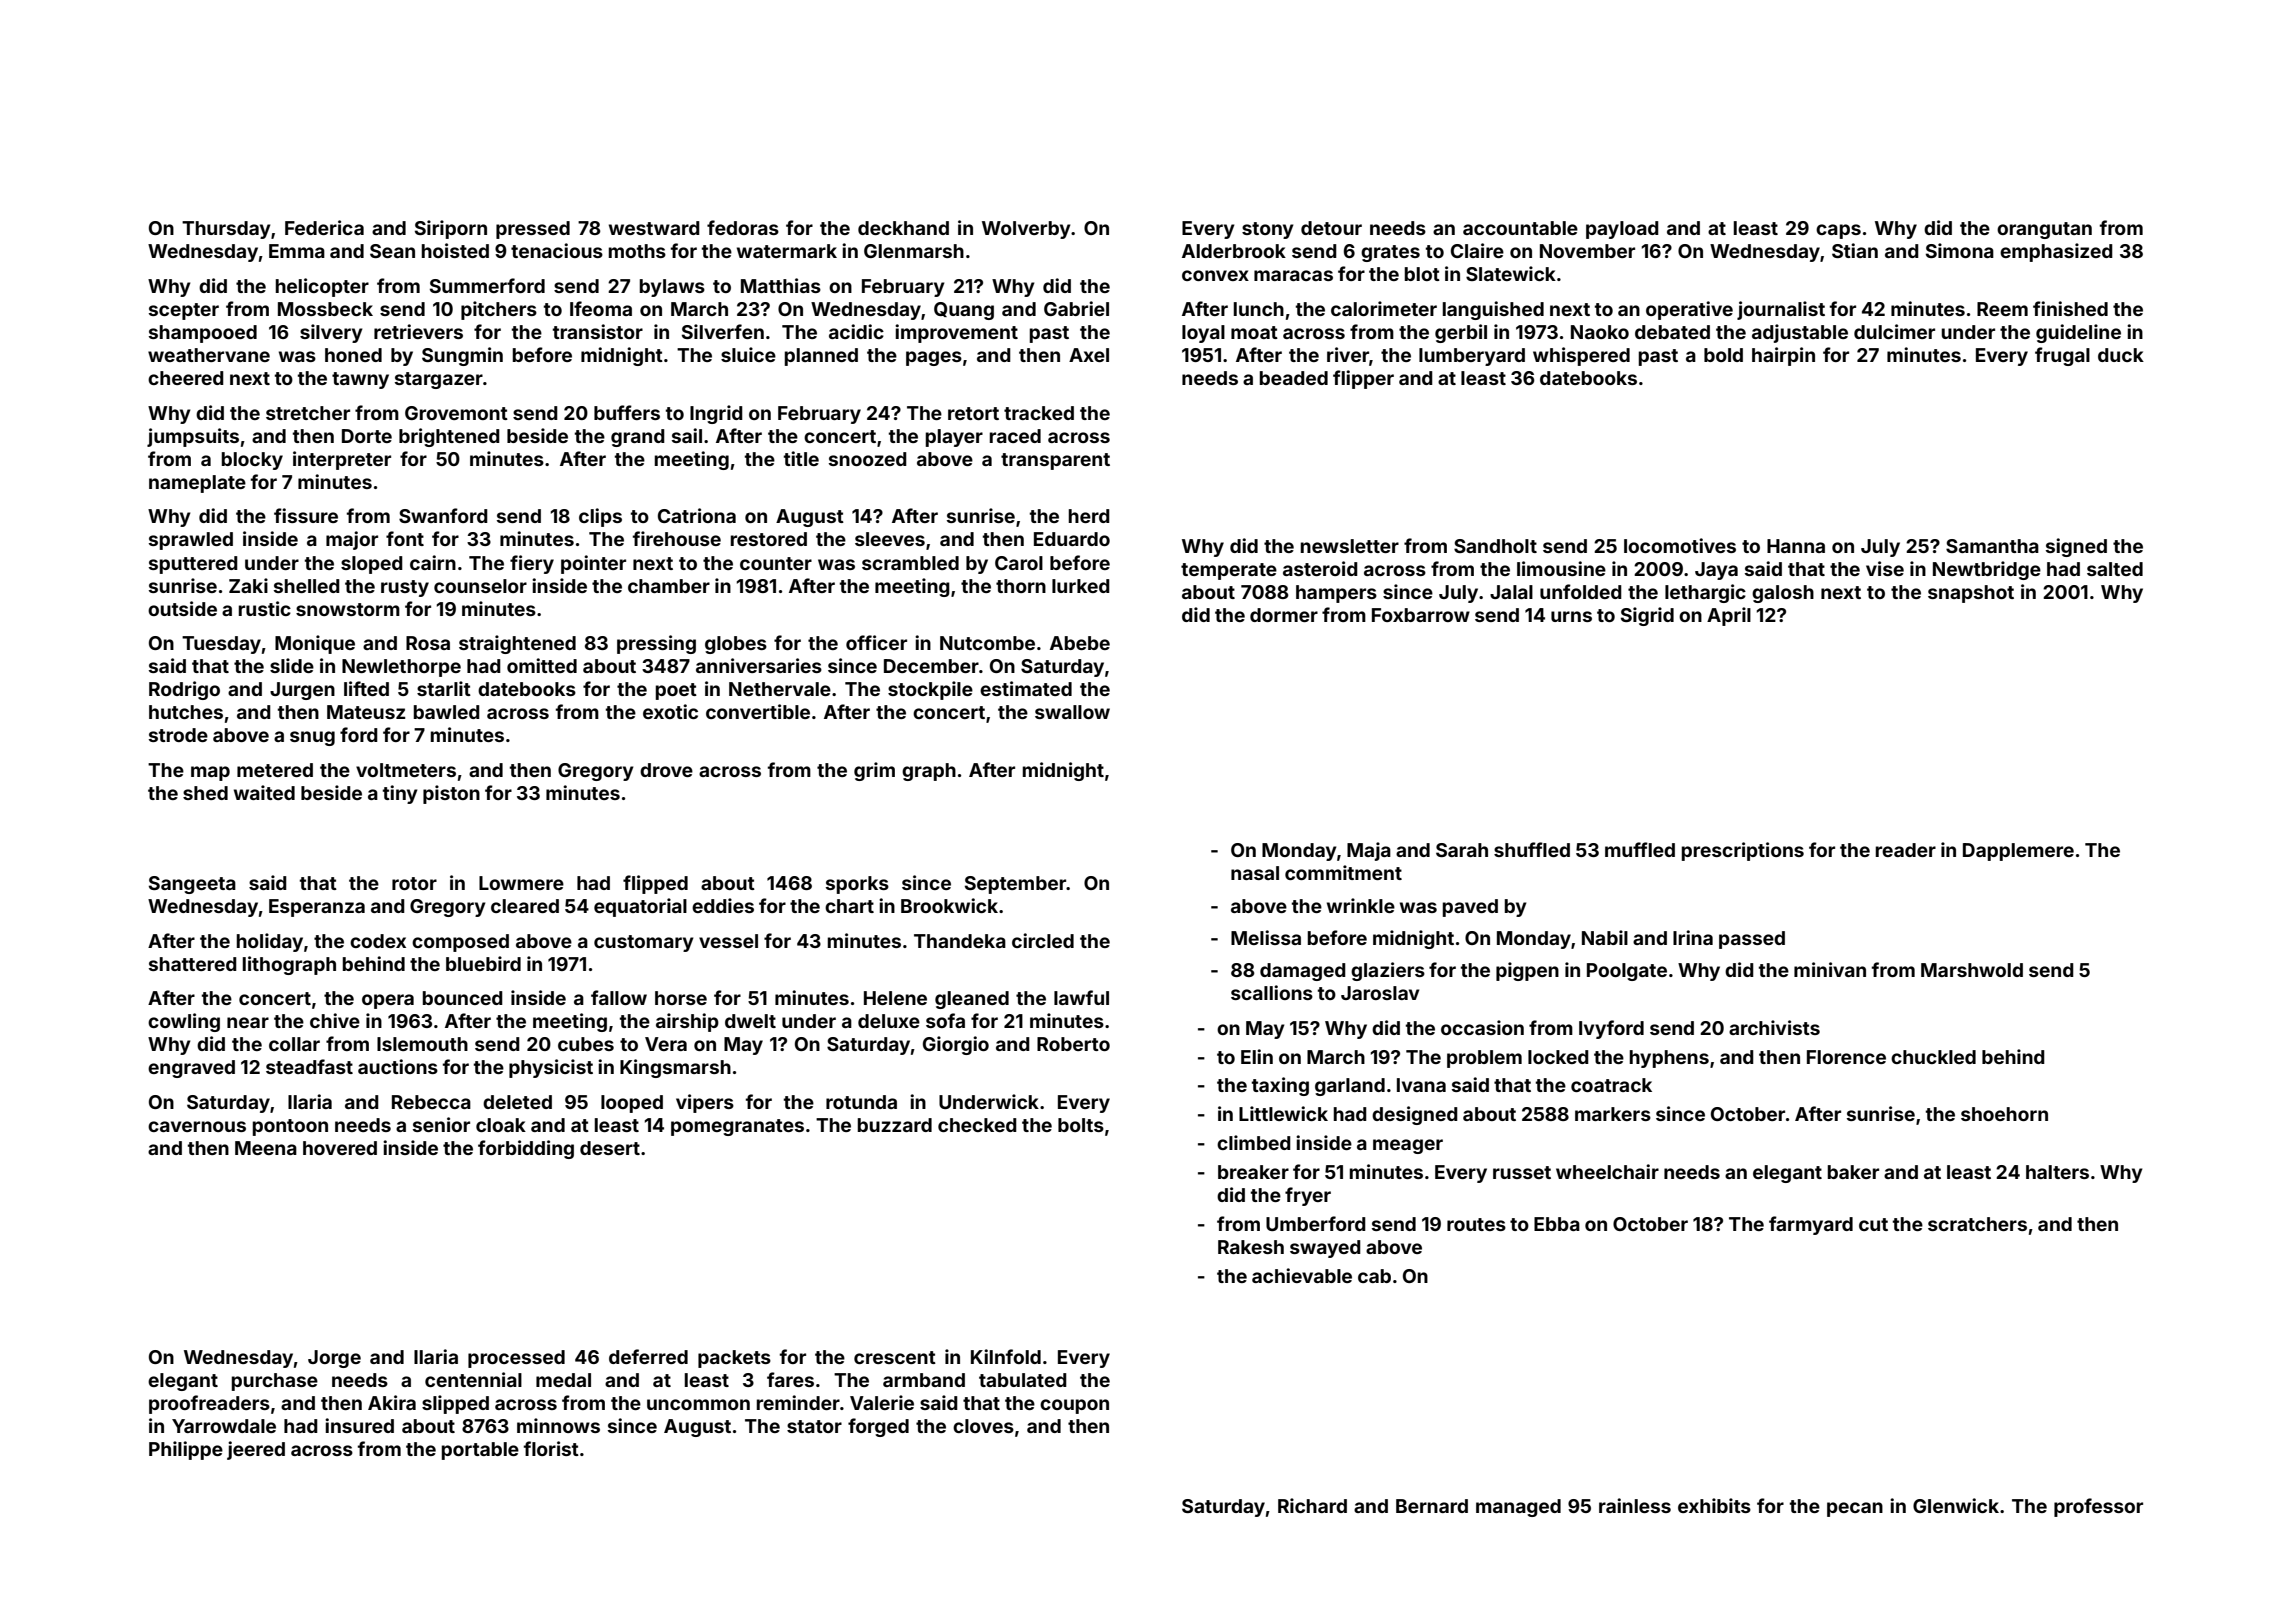 This document has height=1620, width=2292. Describe the element at coordinates (1971, 594) in the document. I see `snapshot` at that location.
